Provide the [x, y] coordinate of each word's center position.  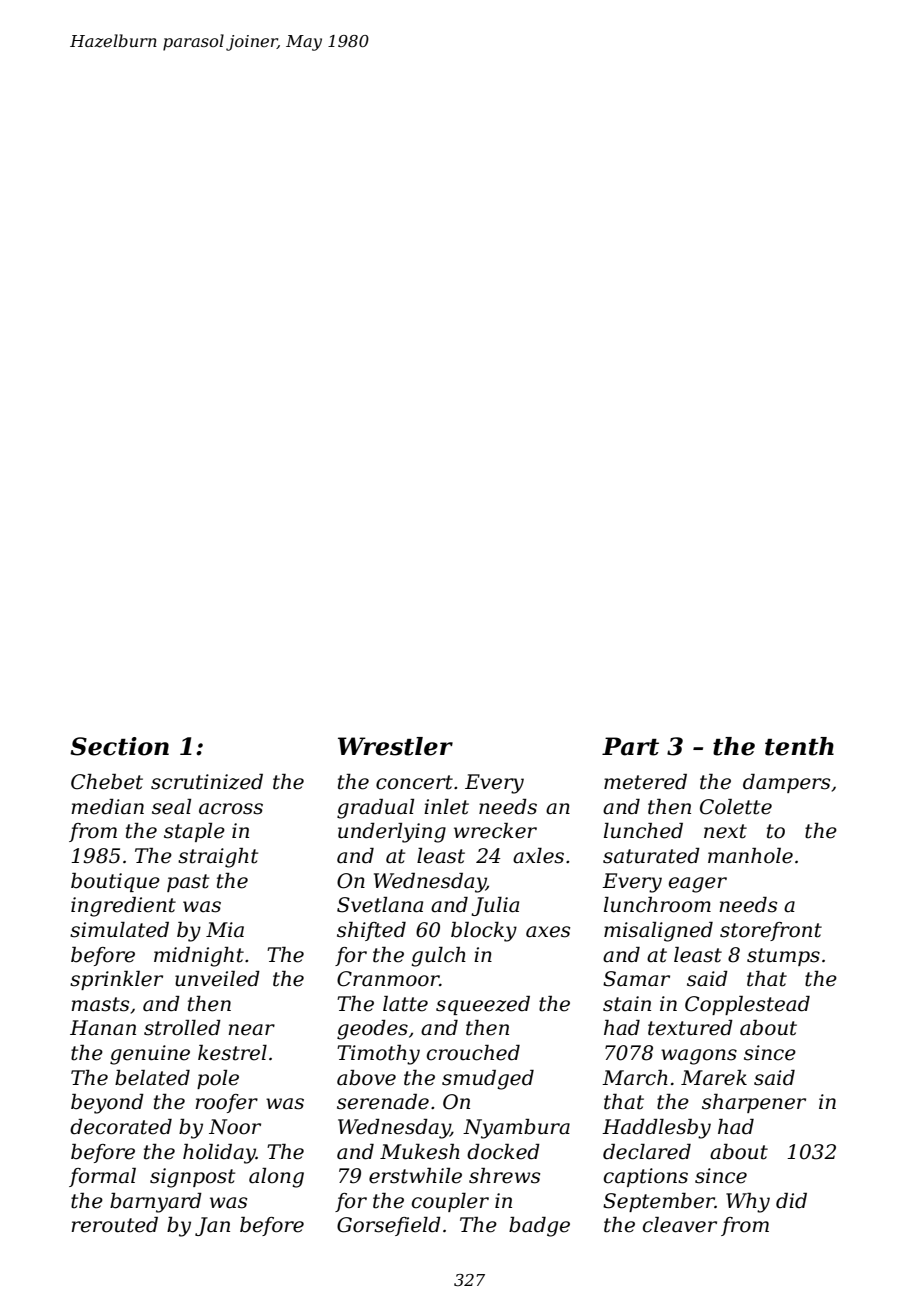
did [791, 1201]
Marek [714, 1078]
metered [645, 782]
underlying [392, 833]
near [251, 1030]
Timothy [378, 1055]
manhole [750, 856]
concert [414, 782]
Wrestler [395, 746]
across [231, 809]
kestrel [232, 1053]
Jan [212, 1226]
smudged [488, 1080]
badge [539, 1227]
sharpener [754, 1103]
